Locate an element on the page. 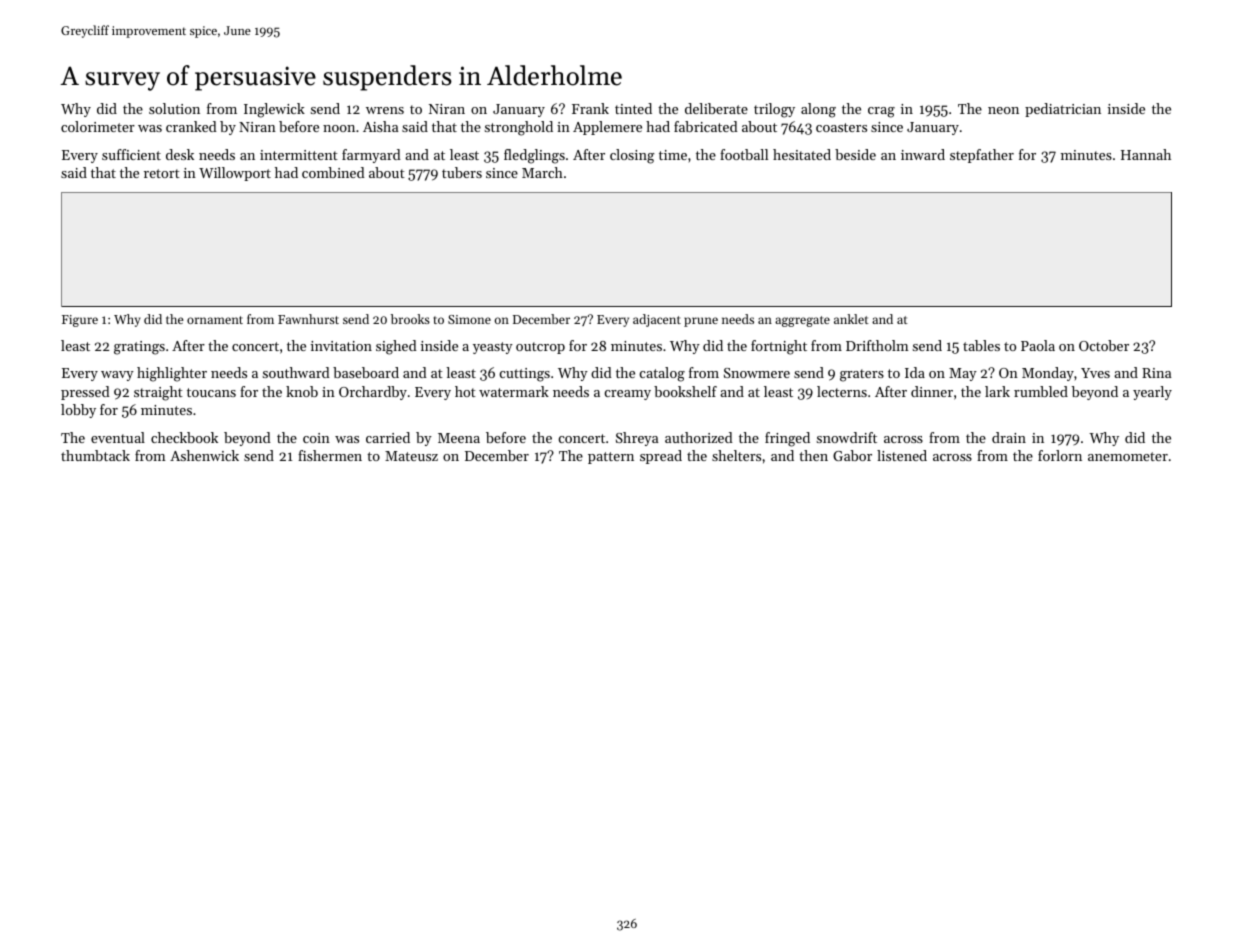  Applemere is located at coordinates (607, 128).
